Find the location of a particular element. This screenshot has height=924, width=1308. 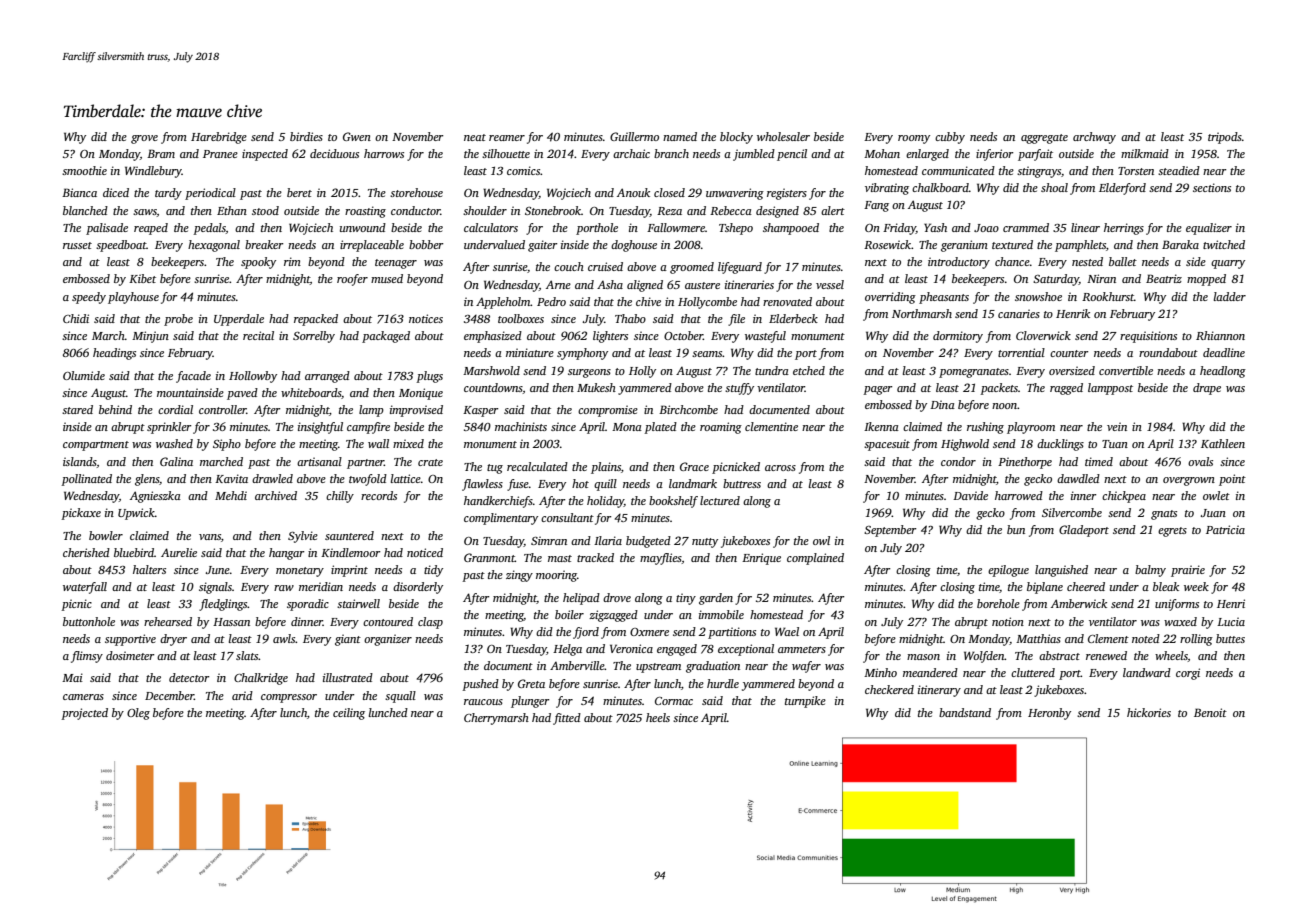

headings is located at coordinates (114, 354).
